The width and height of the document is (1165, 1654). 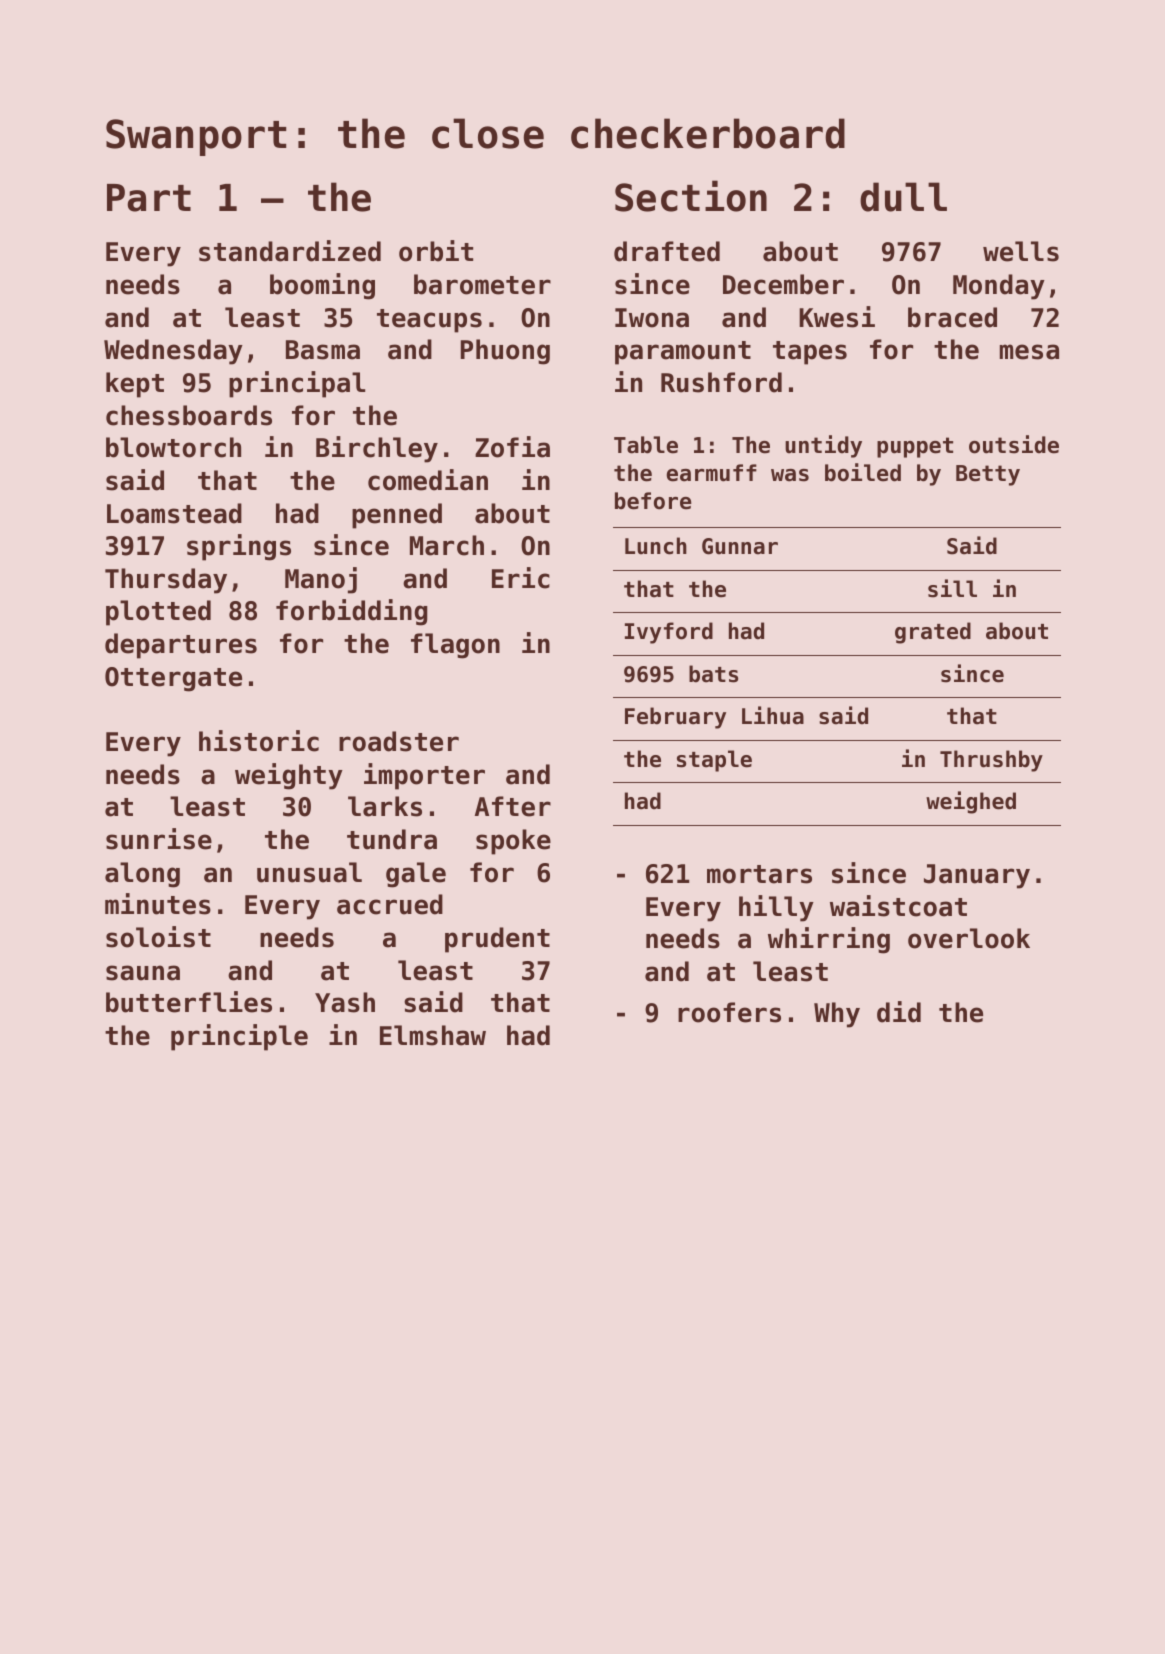 What do you see at coordinates (952, 588) in the document?
I see `sill` at bounding box center [952, 588].
